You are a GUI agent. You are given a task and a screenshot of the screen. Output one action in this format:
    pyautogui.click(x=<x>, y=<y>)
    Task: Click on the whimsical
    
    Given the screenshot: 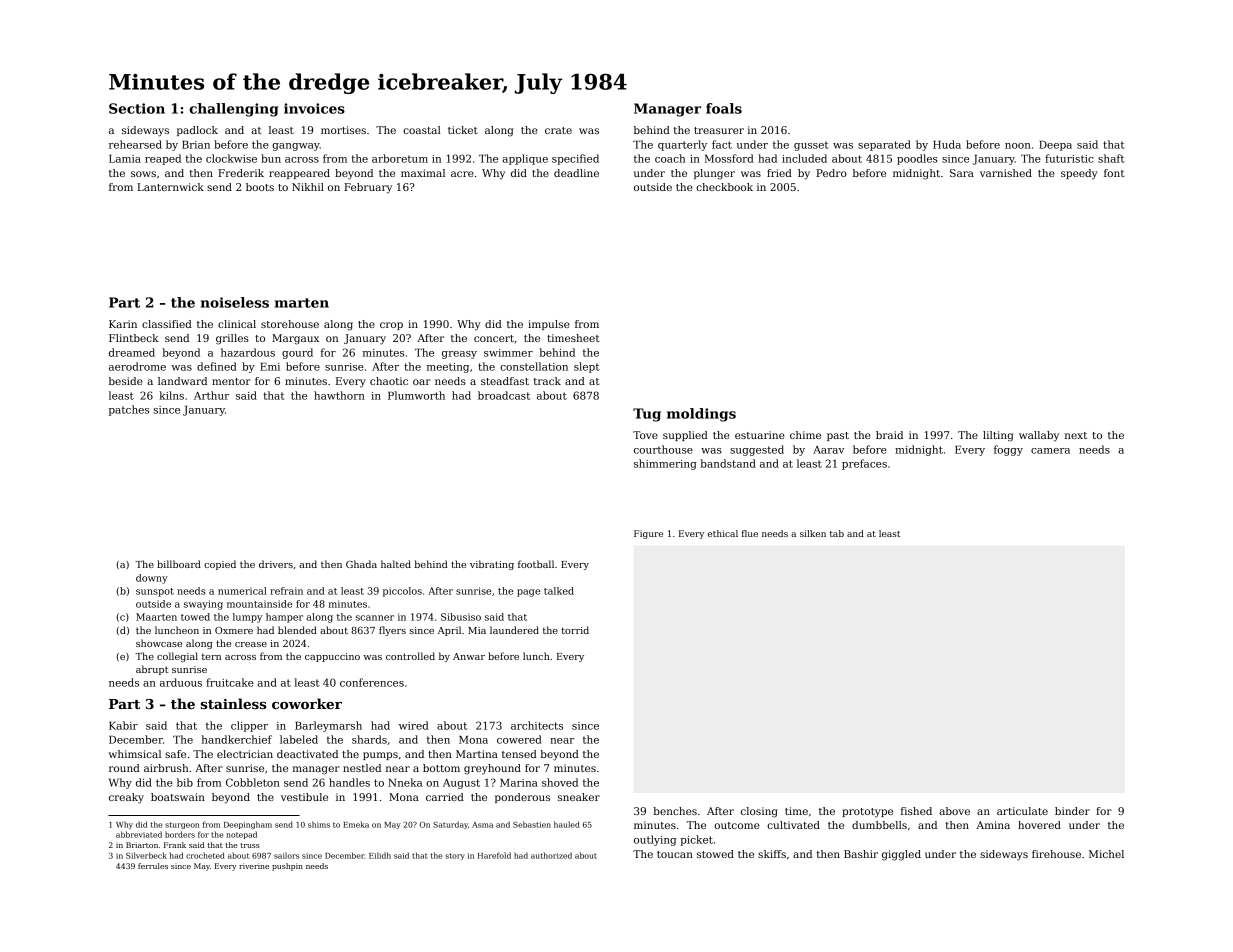 What is the action you would take?
    pyautogui.click(x=135, y=754)
